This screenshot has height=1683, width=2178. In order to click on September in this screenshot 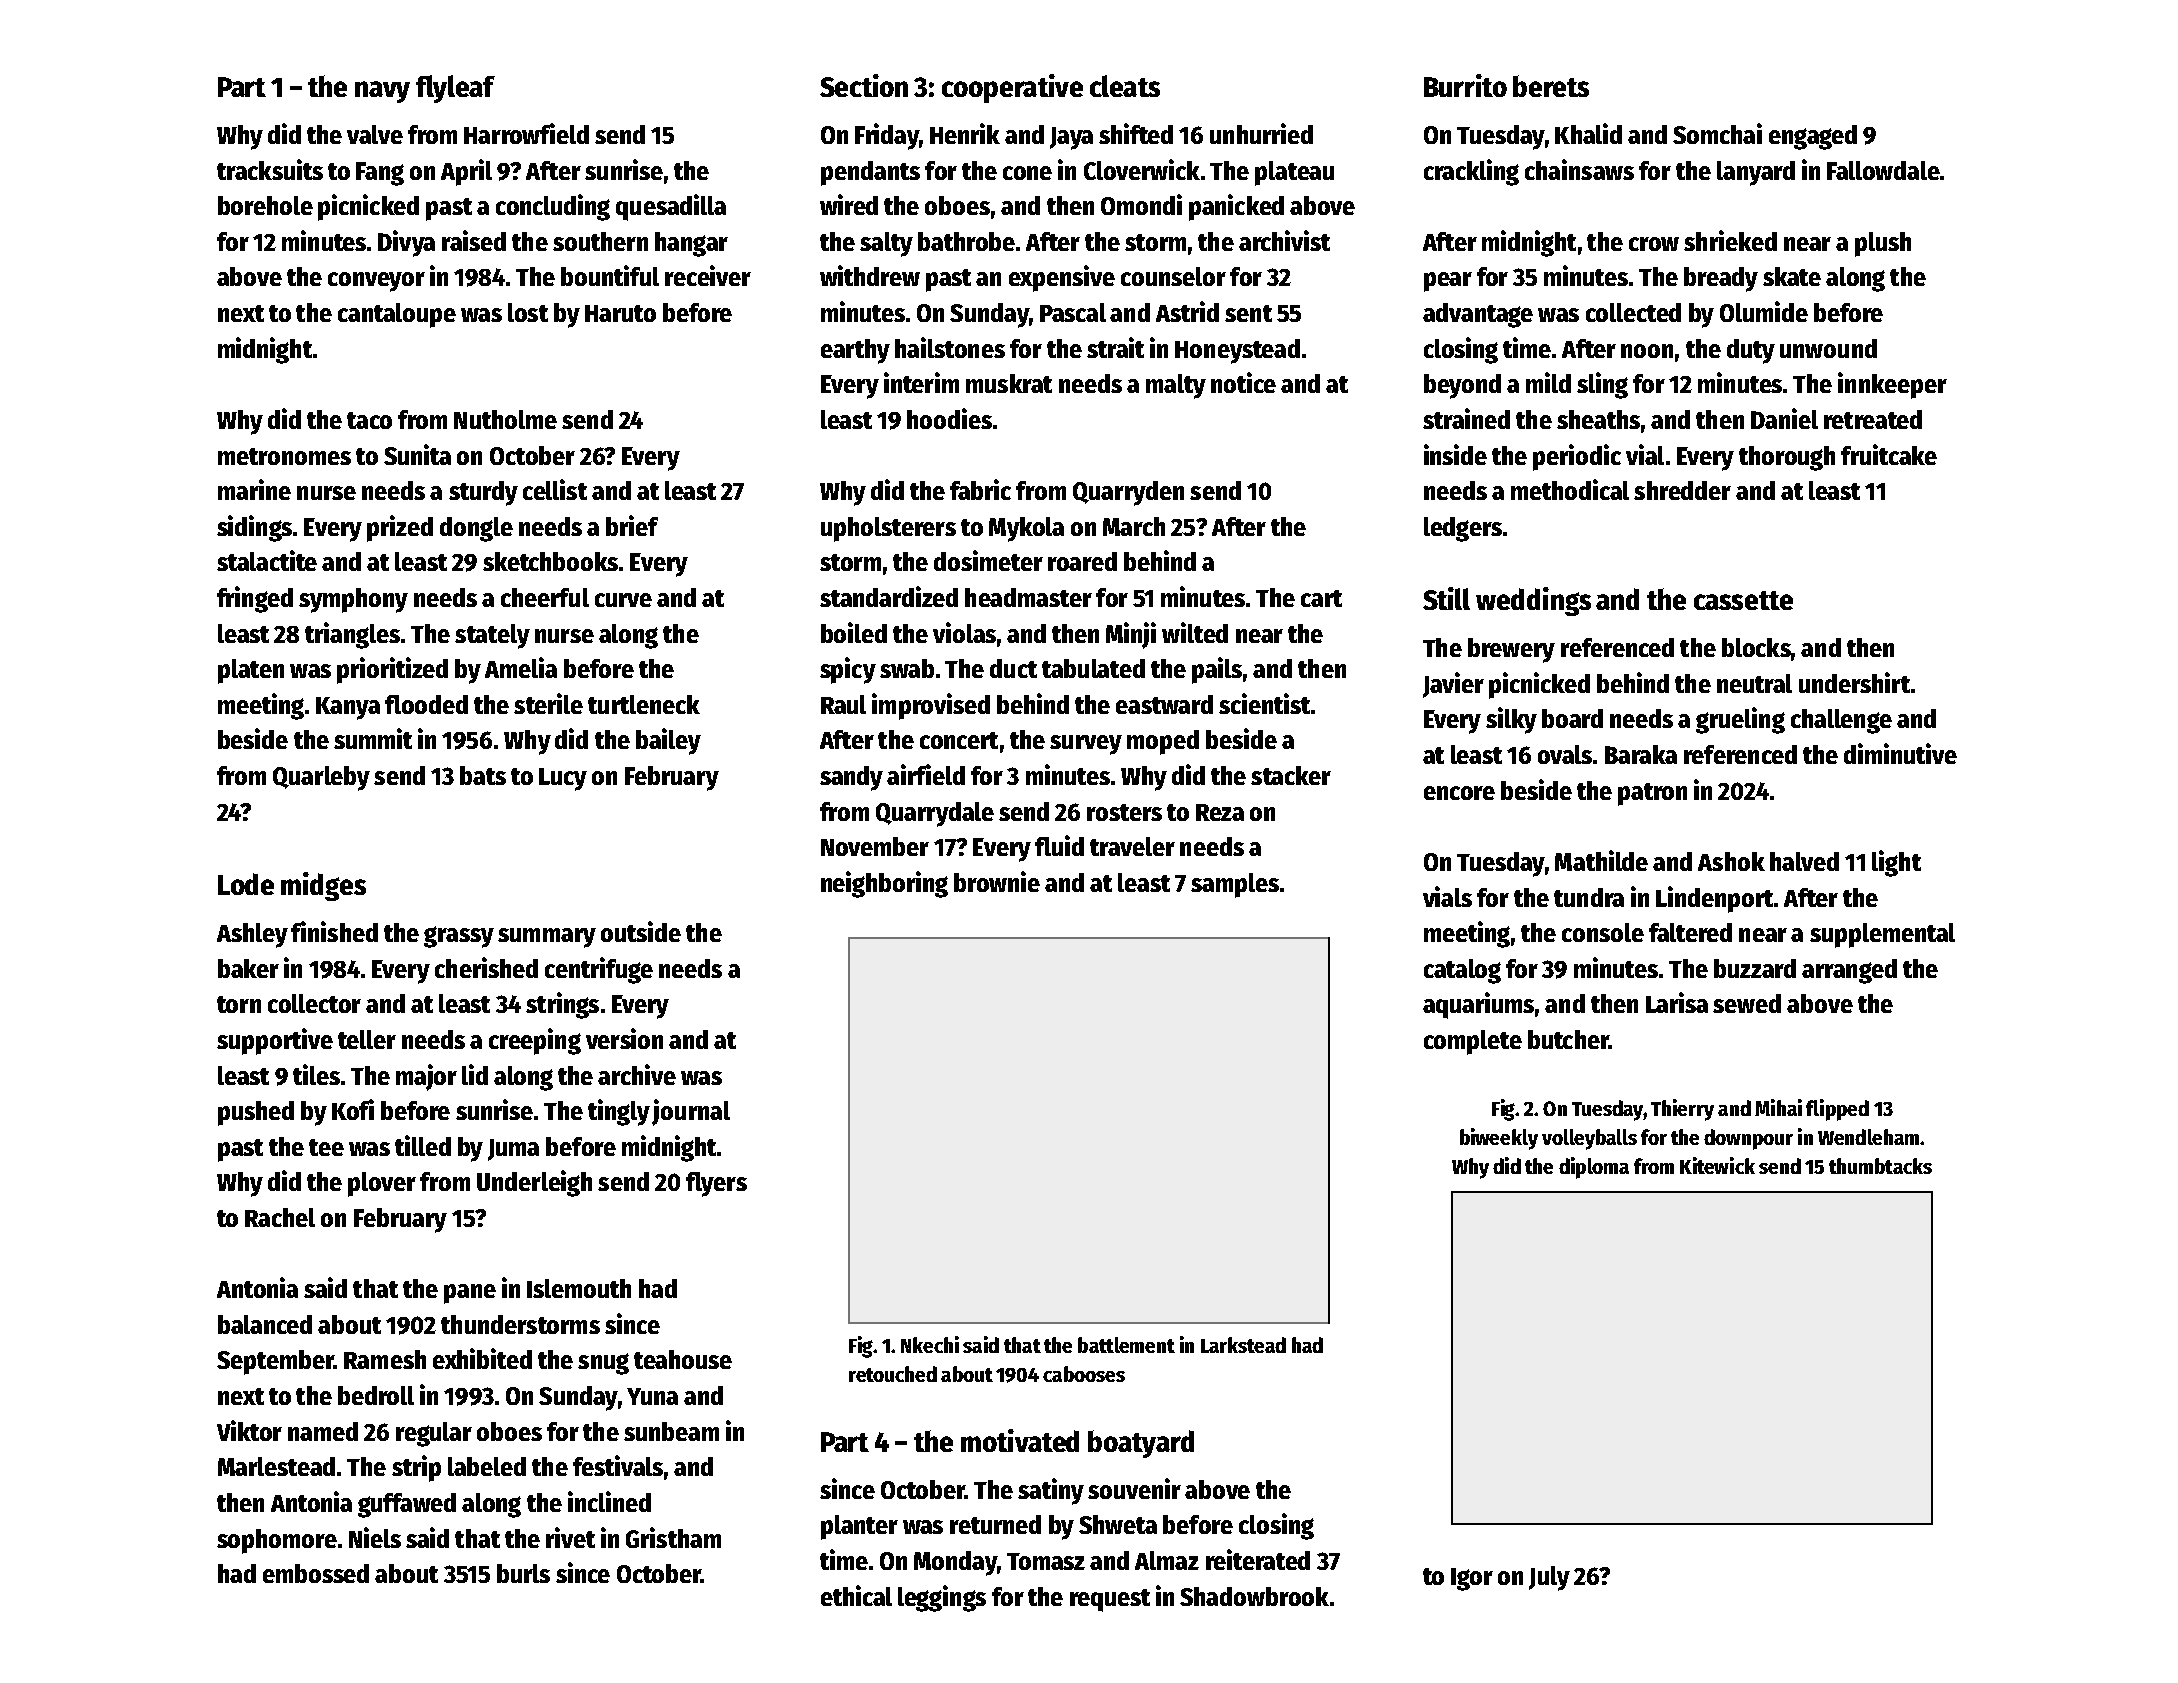, I will do `click(275, 1362)`.
